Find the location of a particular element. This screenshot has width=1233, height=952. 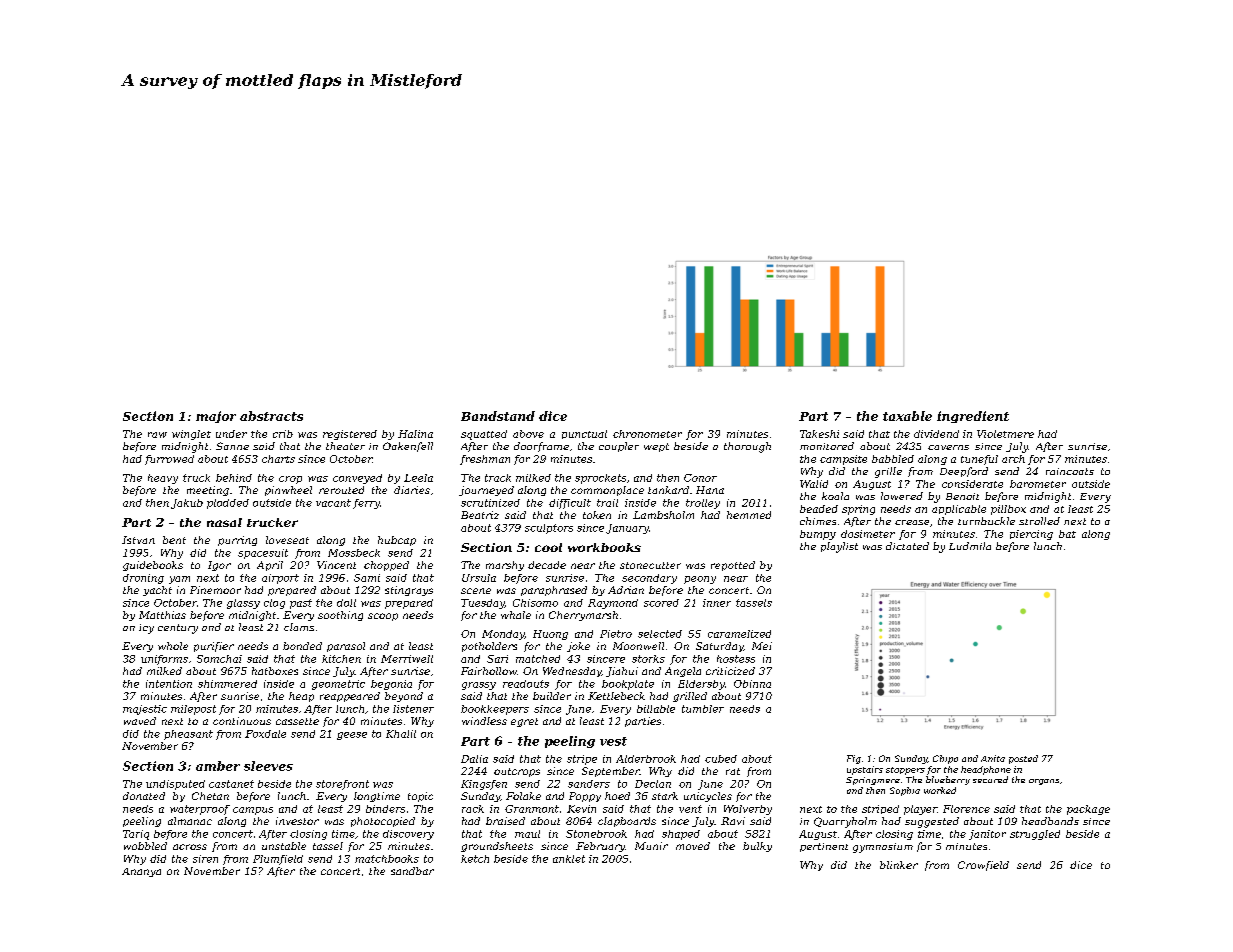

guidebooks is located at coordinates (153, 566).
